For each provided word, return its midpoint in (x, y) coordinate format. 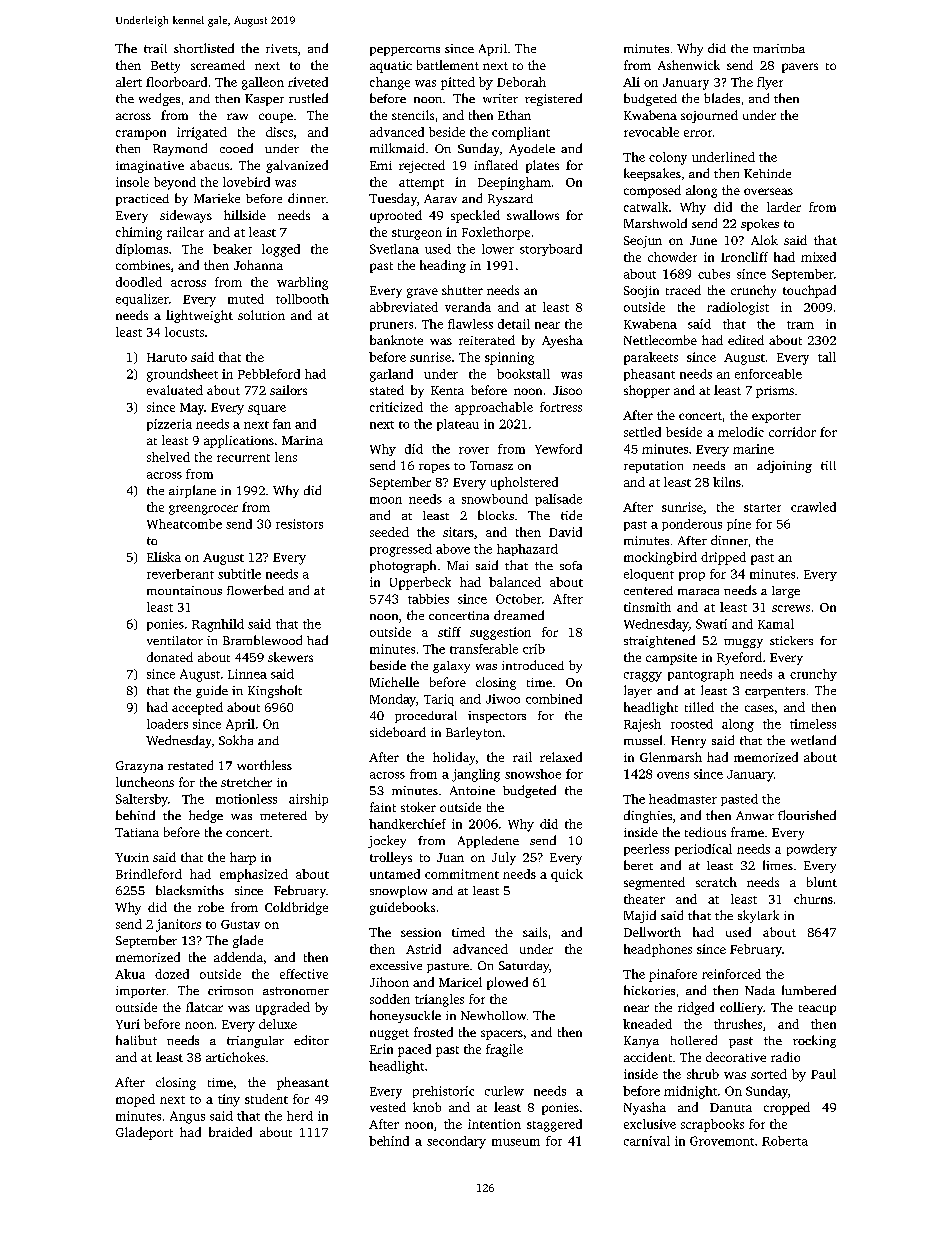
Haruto (167, 357)
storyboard (551, 250)
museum (516, 1142)
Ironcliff (744, 257)
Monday (393, 700)
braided (230, 1132)
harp (243, 858)
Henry (688, 742)
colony (668, 158)
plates (542, 166)
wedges (159, 99)
